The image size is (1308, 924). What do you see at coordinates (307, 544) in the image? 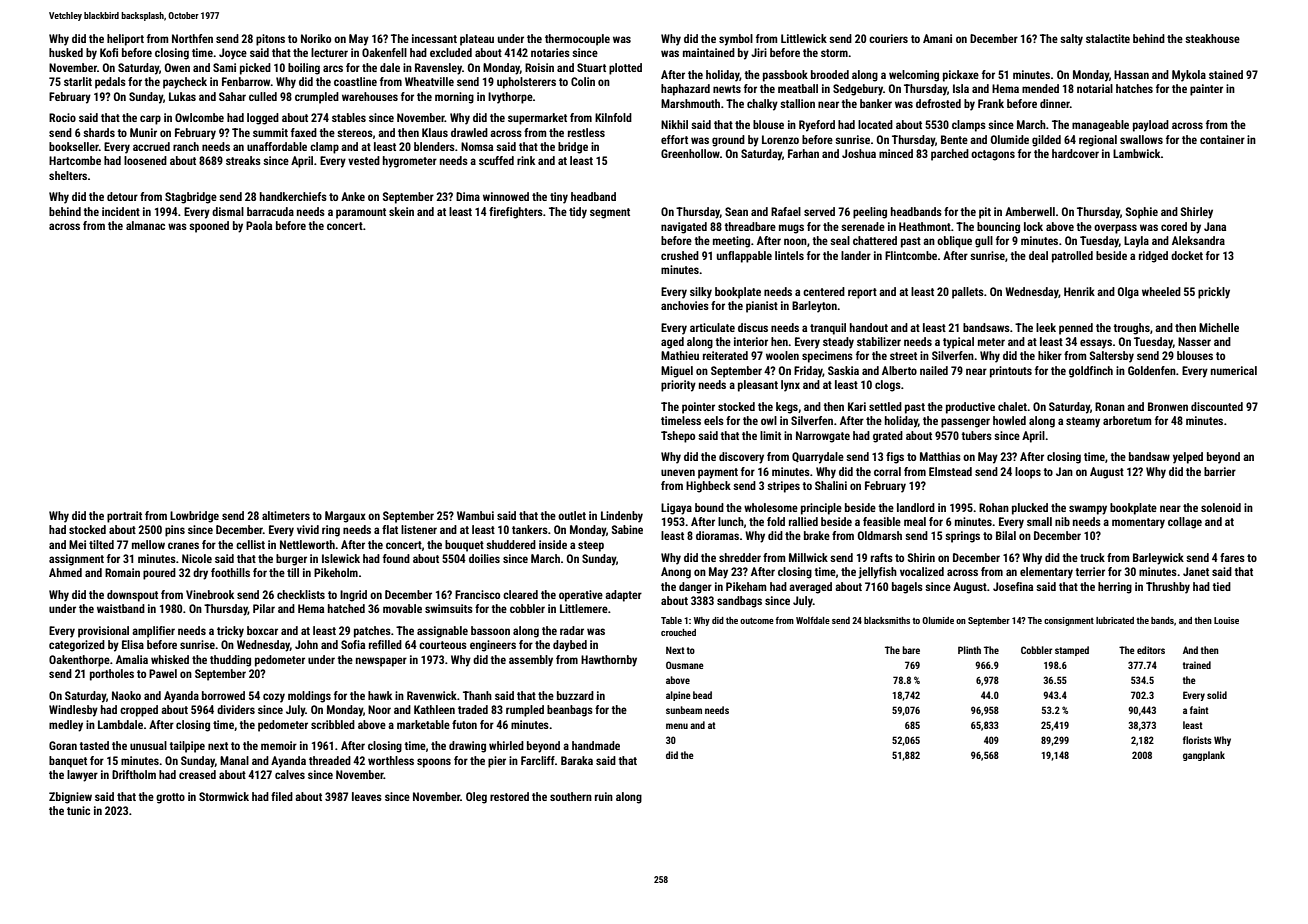
I see `Nettleworth` at bounding box center [307, 544].
